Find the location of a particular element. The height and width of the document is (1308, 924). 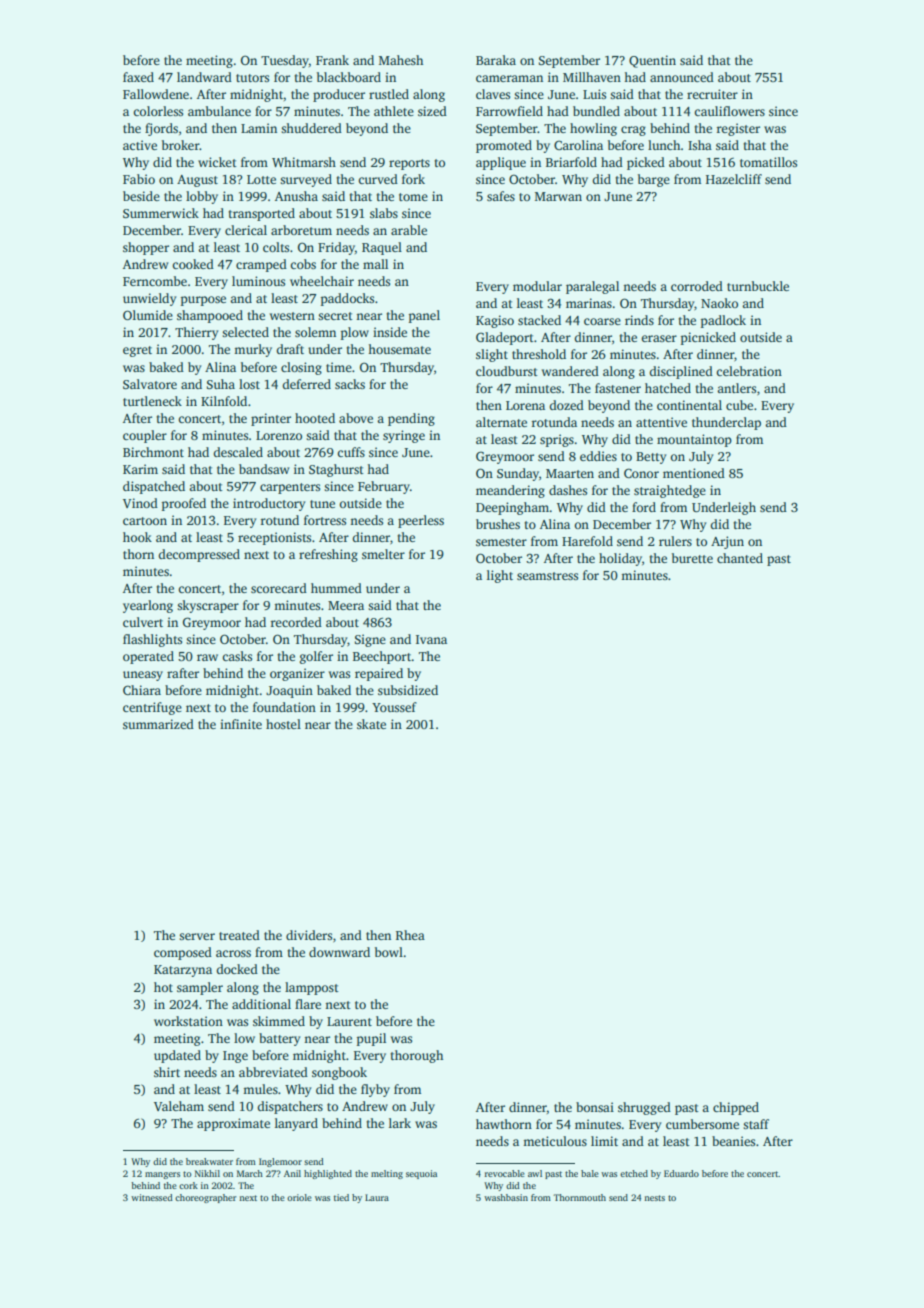

choreographer is located at coordinates (206, 1198).
